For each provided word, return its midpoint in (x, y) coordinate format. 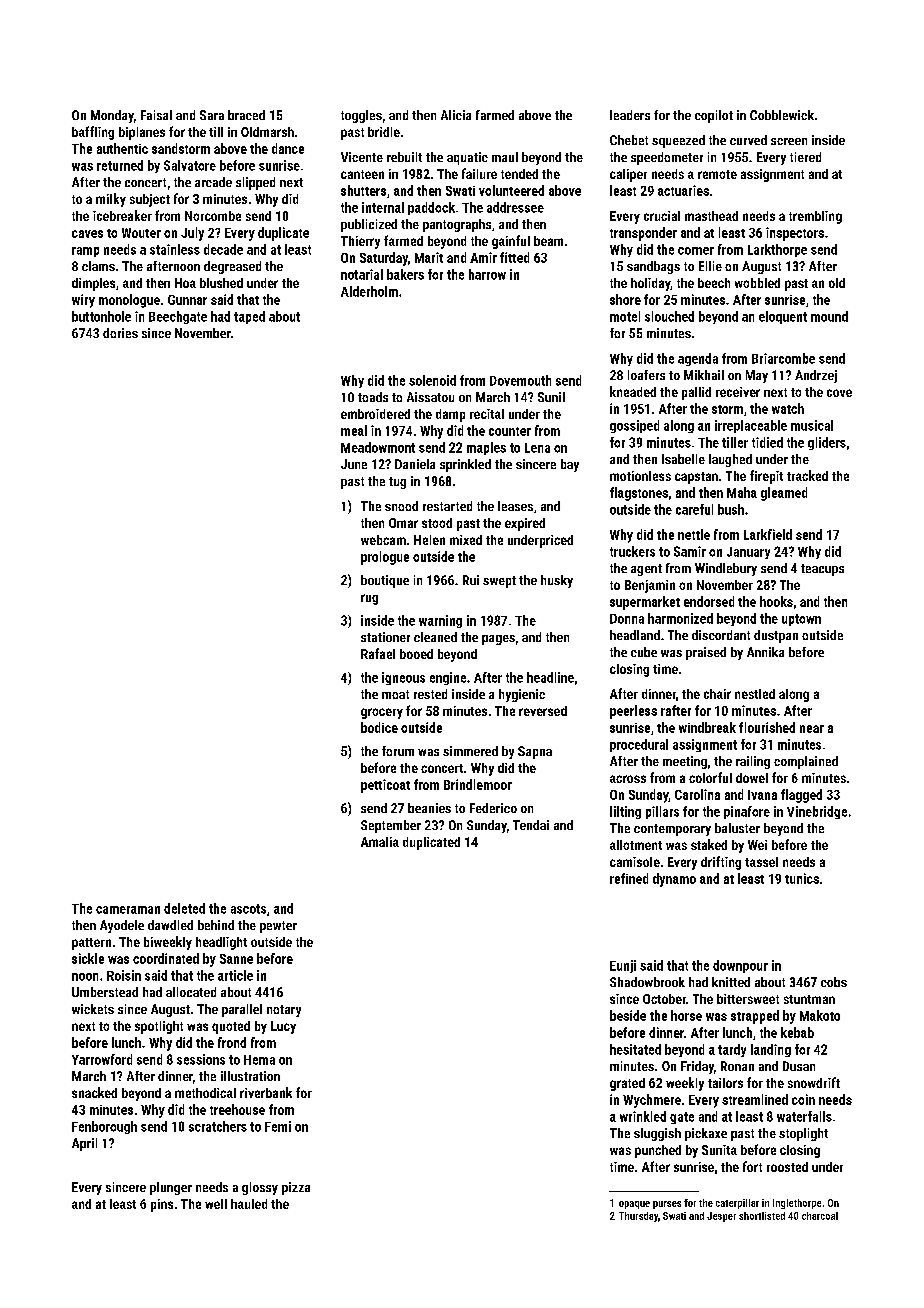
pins (162, 1205)
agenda (698, 359)
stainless (175, 249)
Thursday (638, 1217)
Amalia (380, 842)
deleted (184, 908)
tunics (802, 878)
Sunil (551, 397)
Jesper (721, 1217)
